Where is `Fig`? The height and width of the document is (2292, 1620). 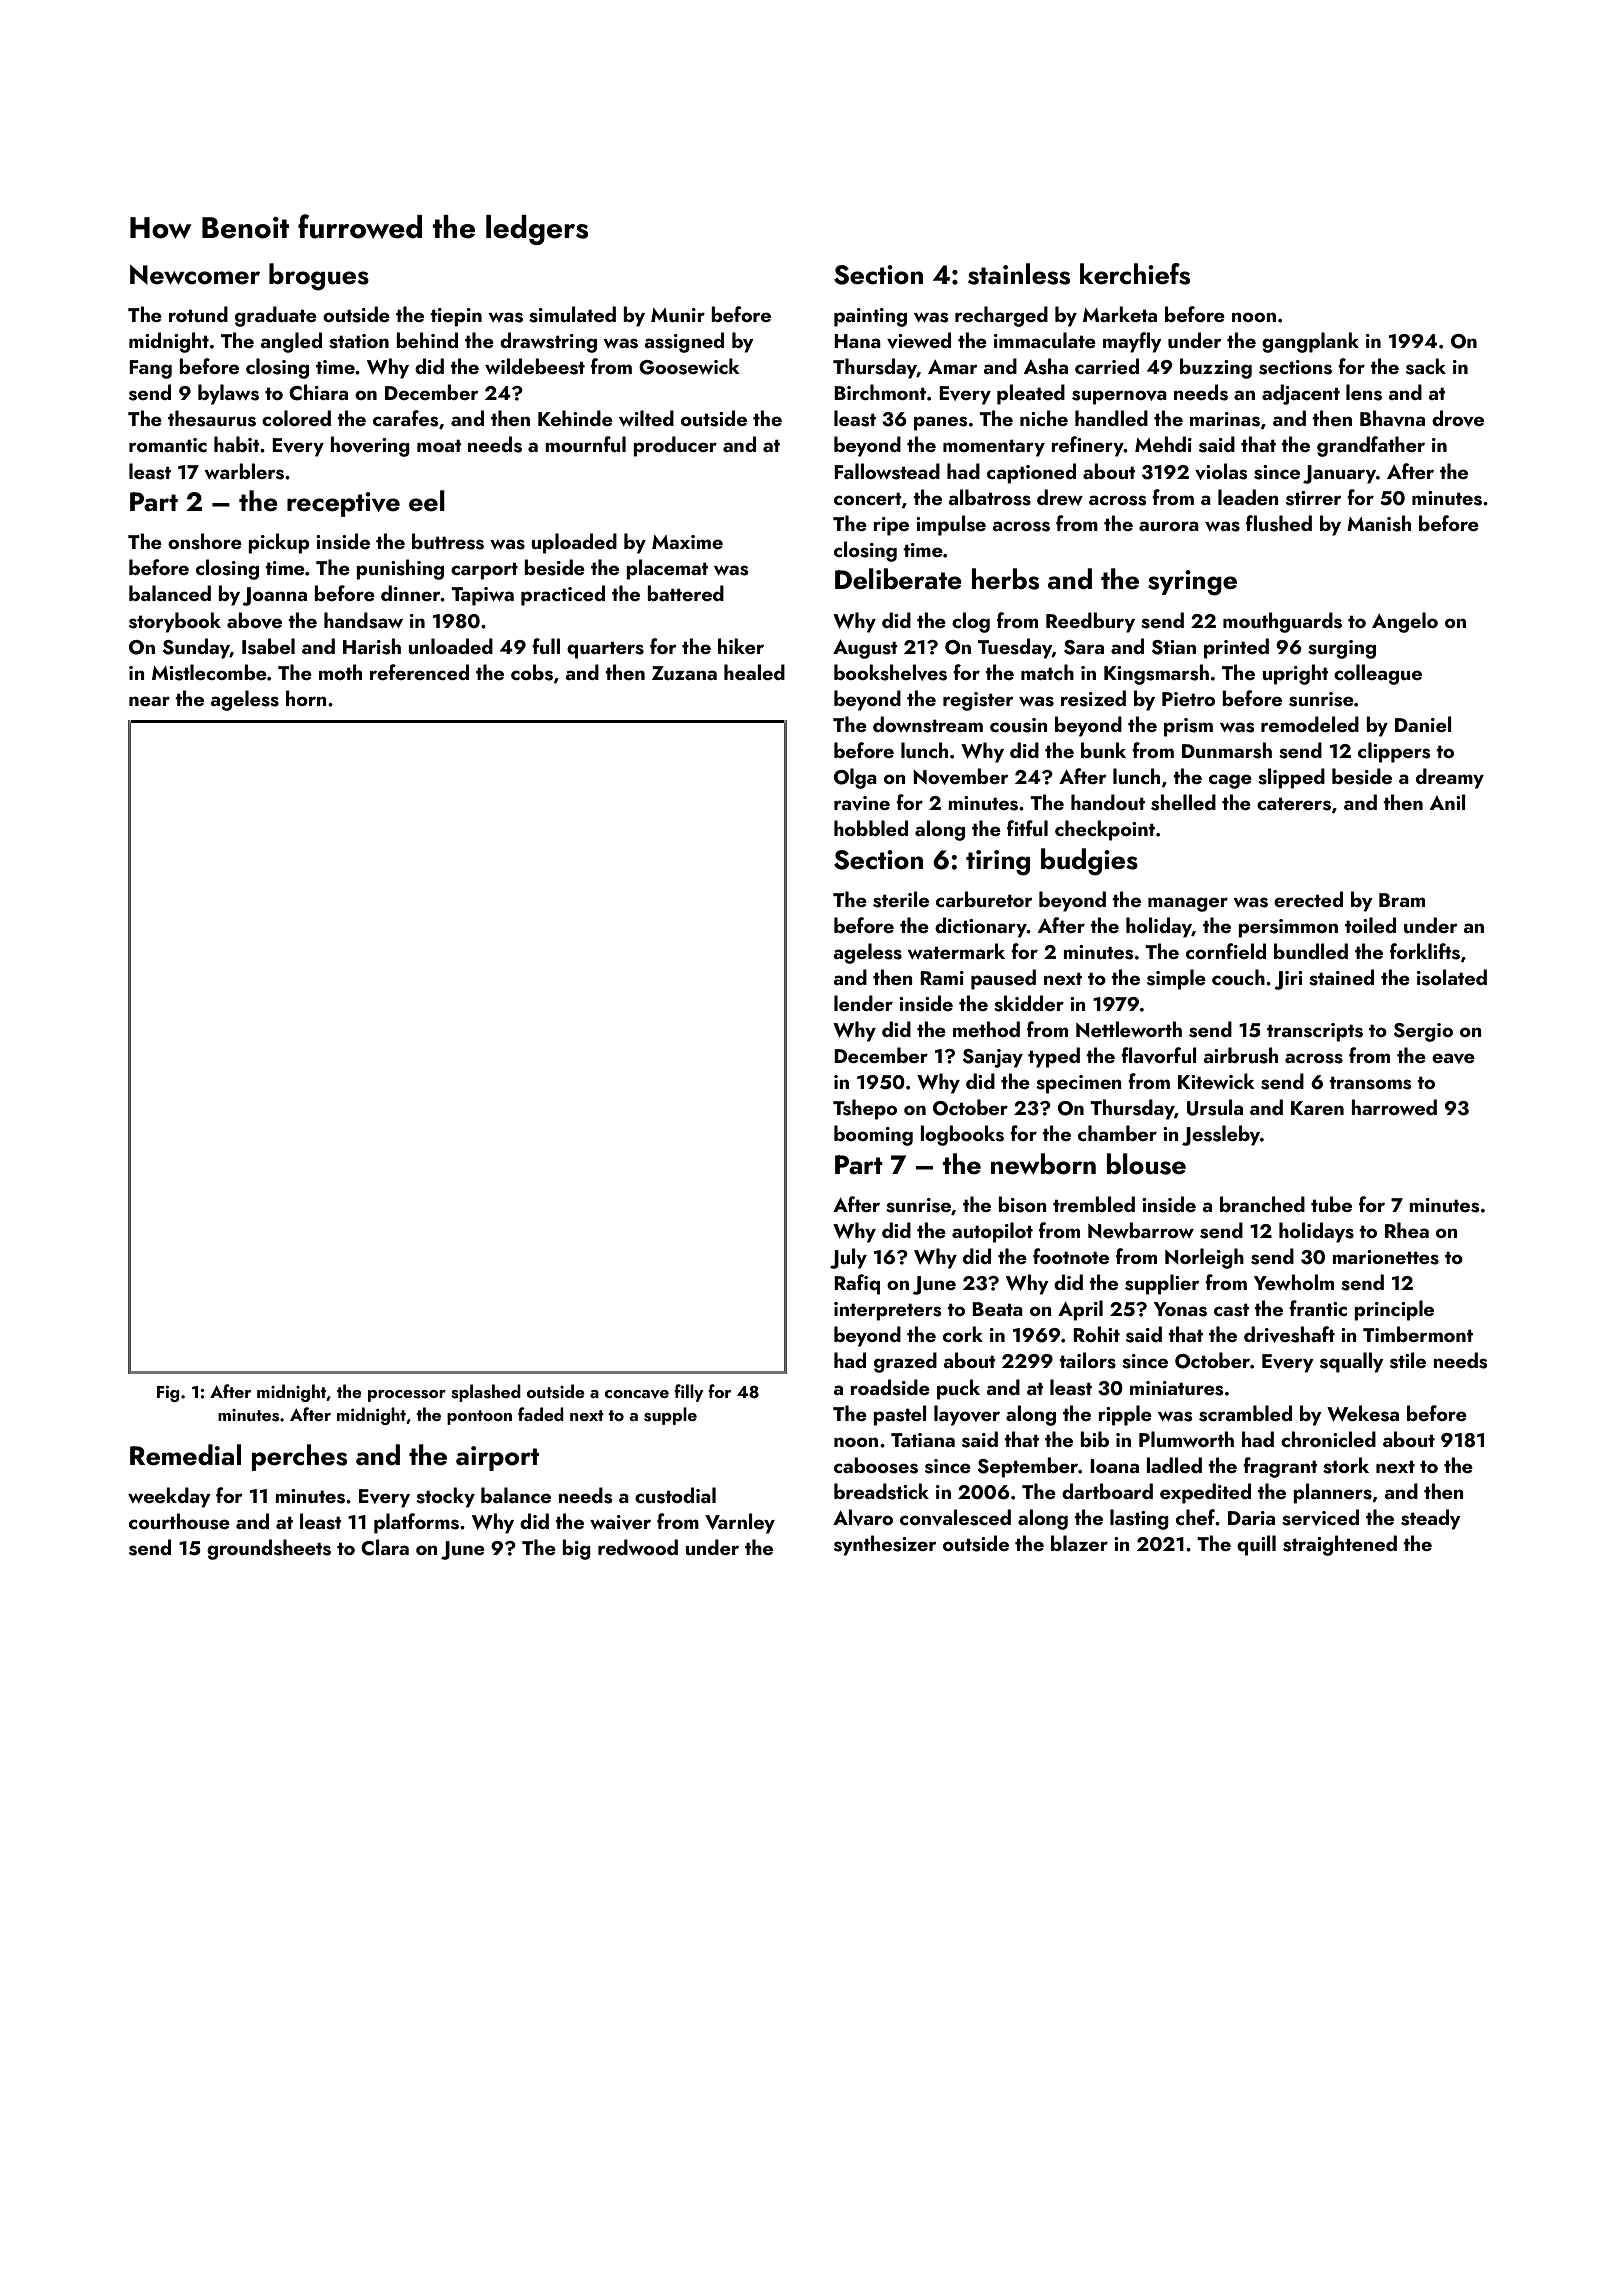
Fig is located at coordinates (168, 1394).
